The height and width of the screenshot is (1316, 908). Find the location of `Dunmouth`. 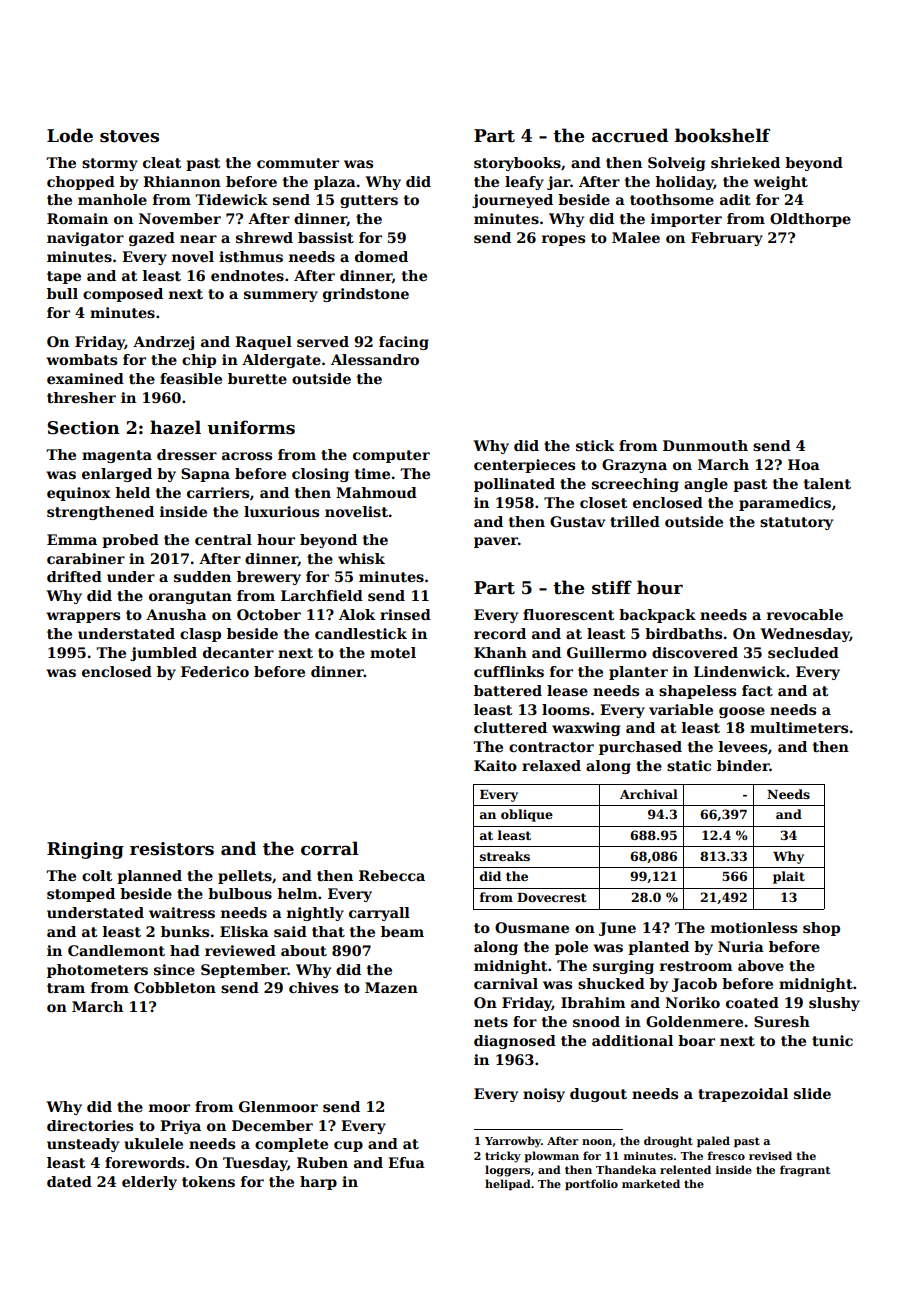

Dunmouth is located at coordinates (705, 445).
